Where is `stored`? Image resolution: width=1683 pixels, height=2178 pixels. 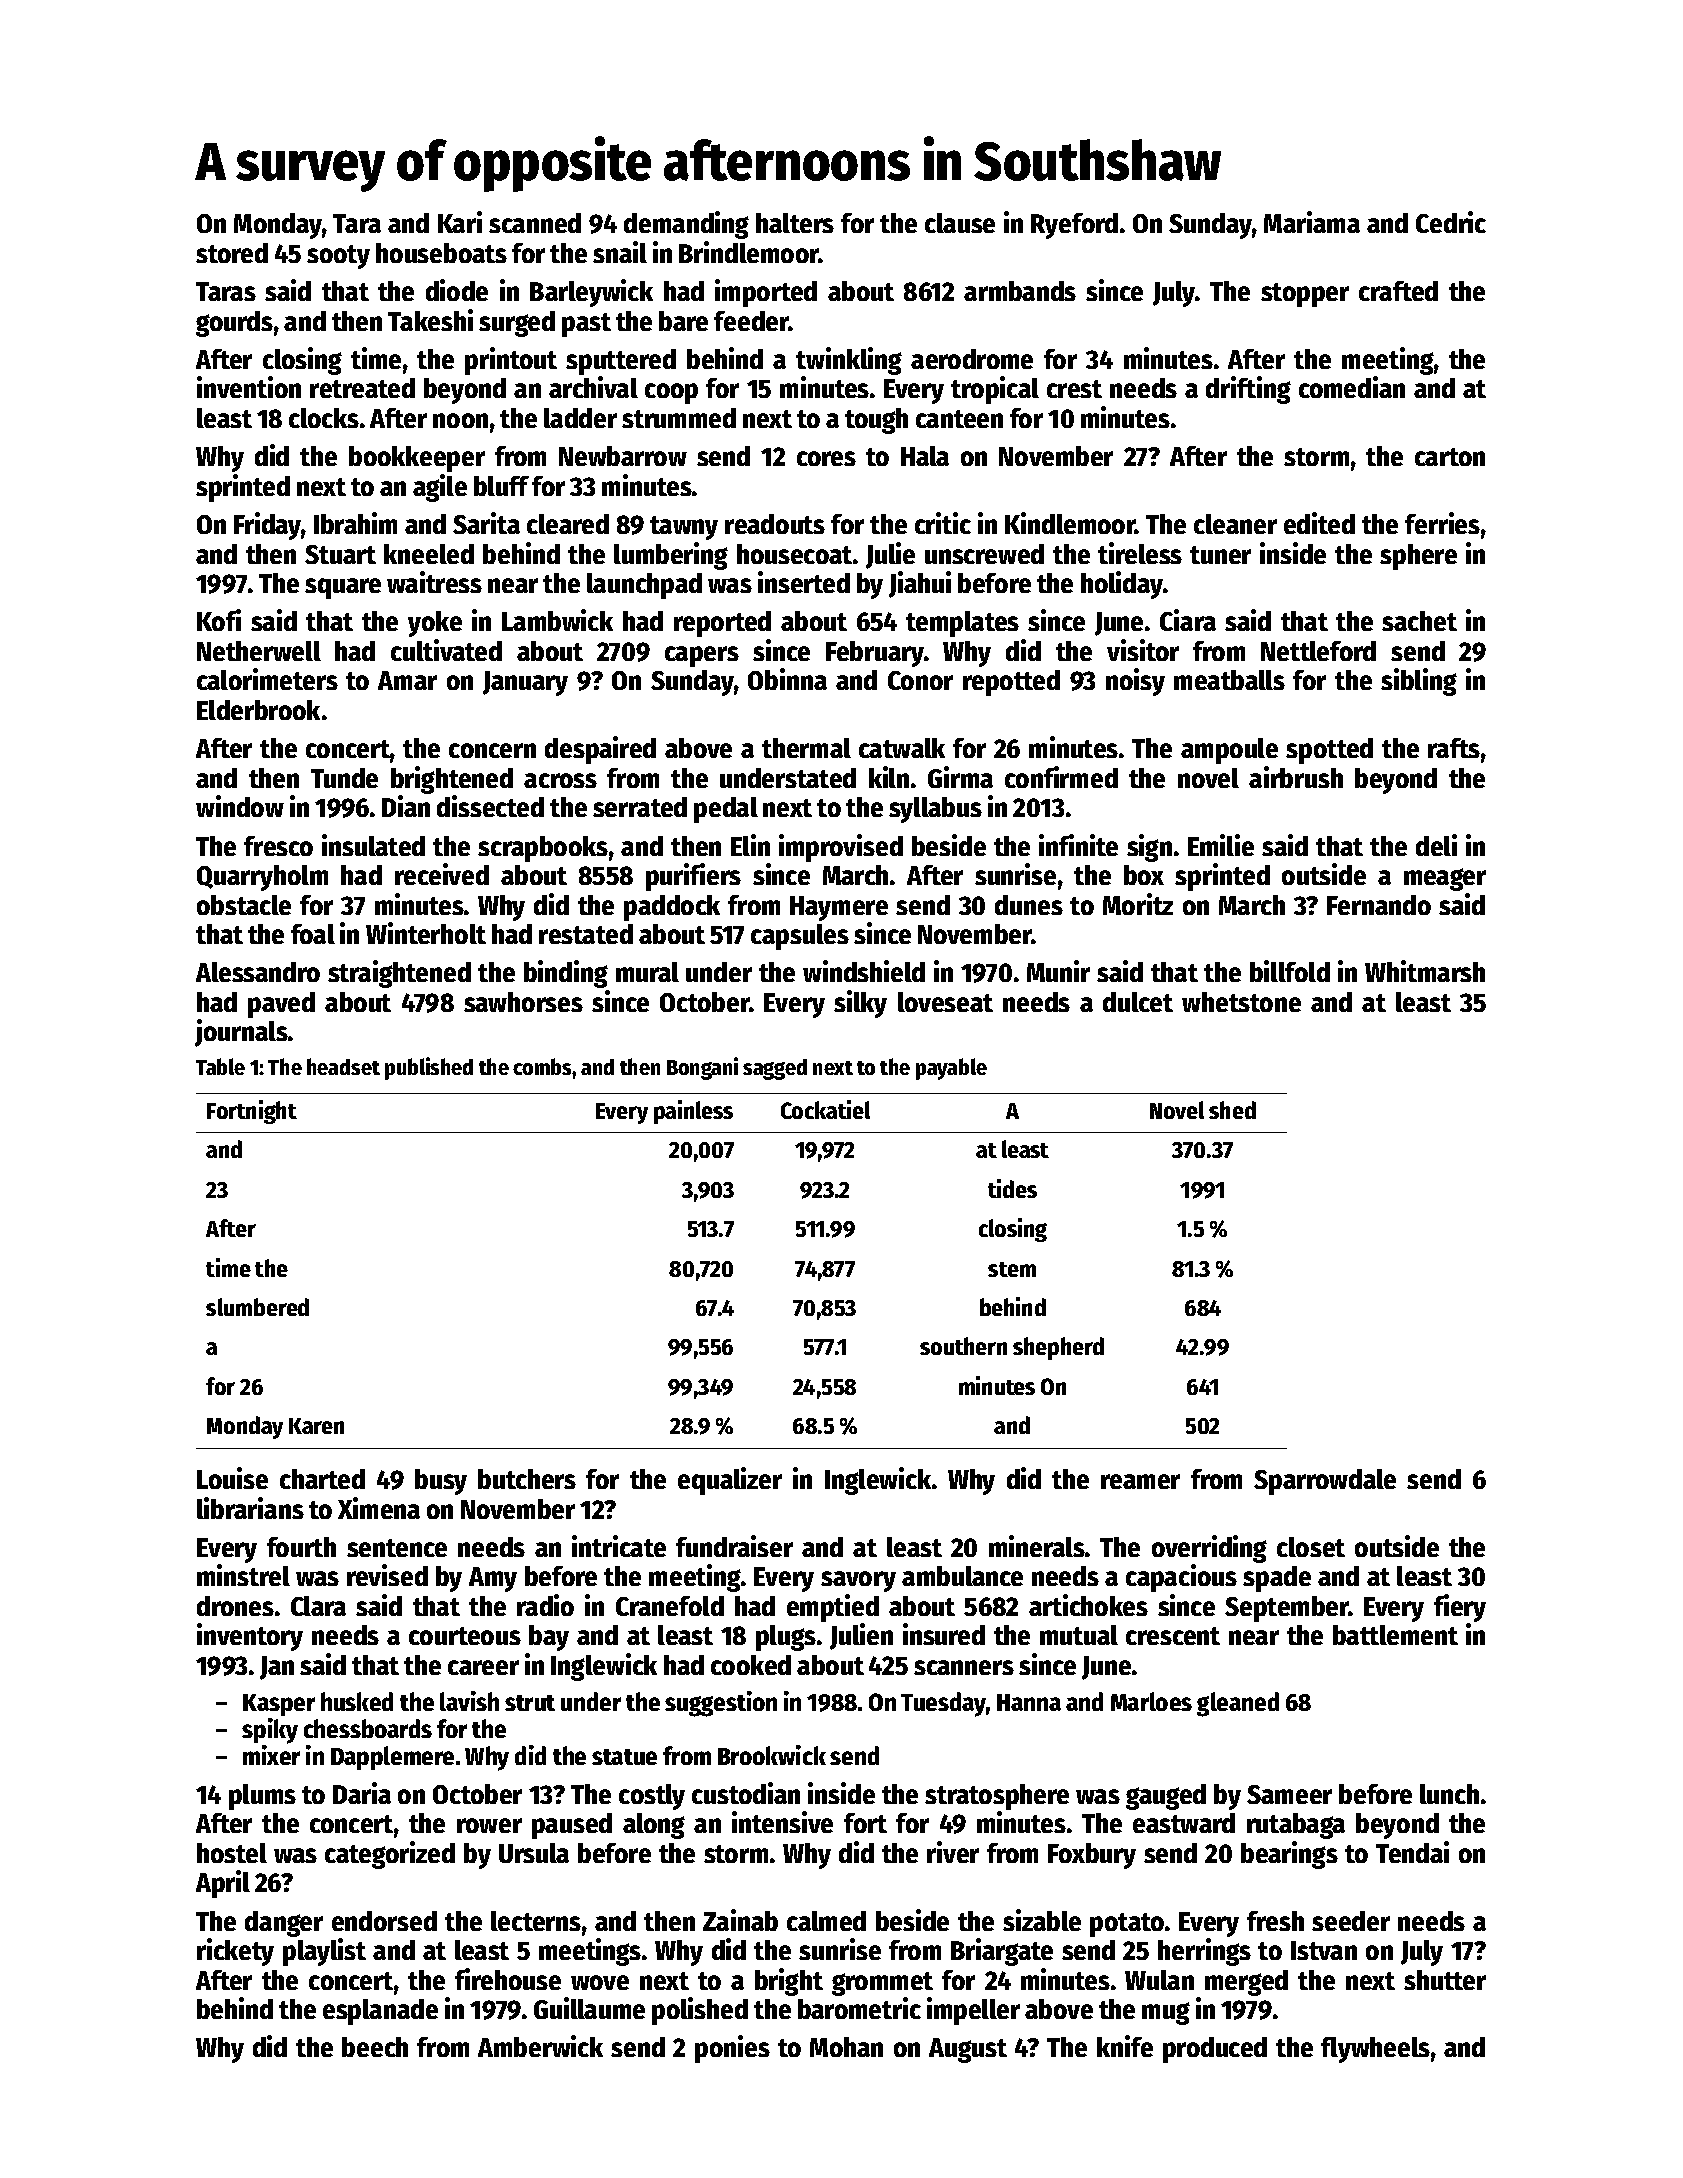 stored is located at coordinates (232, 253).
